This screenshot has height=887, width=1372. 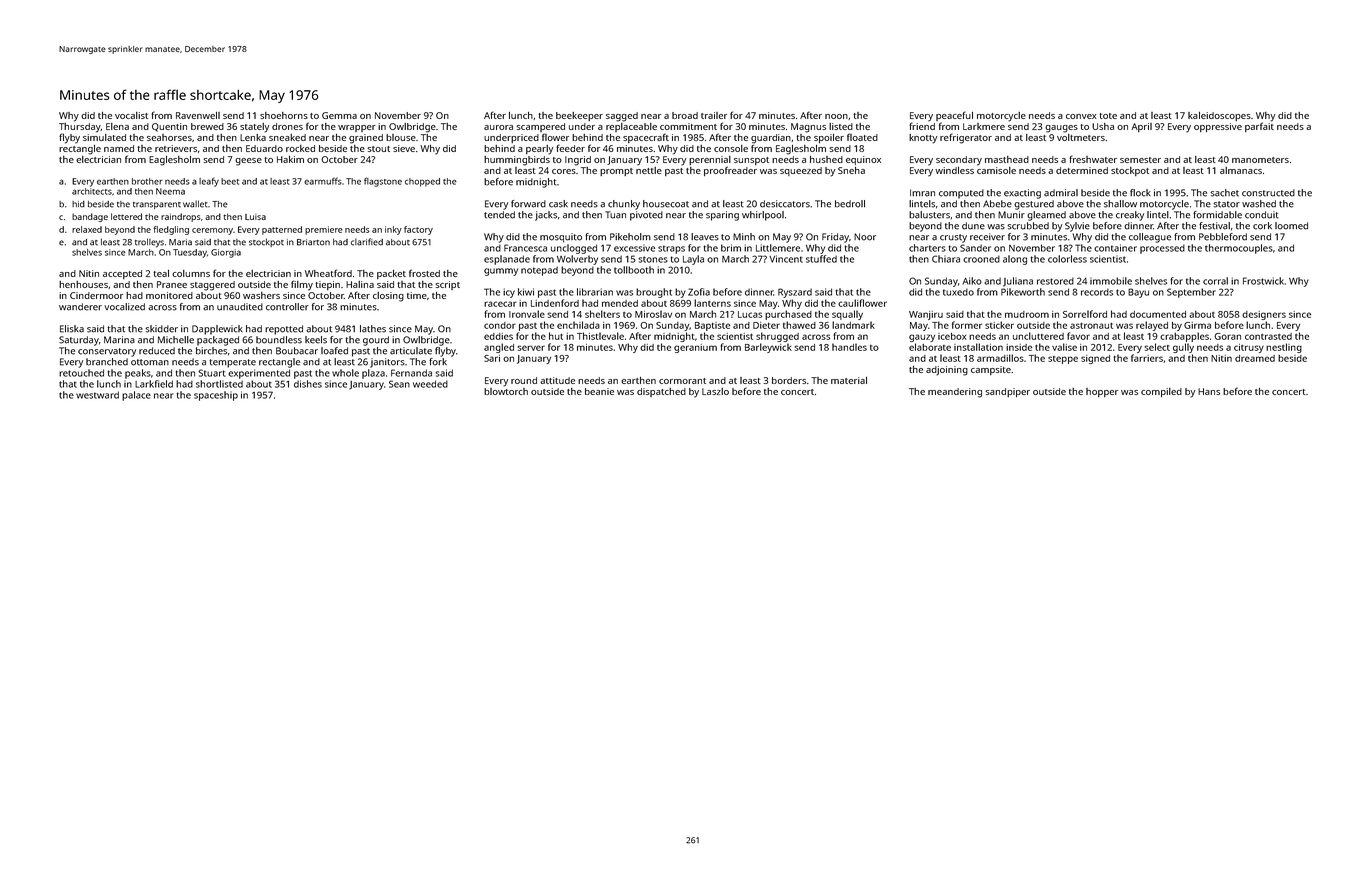 What do you see at coordinates (595, 292) in the screenshot?
I see `librarian` at bounding box center [595, 292].
